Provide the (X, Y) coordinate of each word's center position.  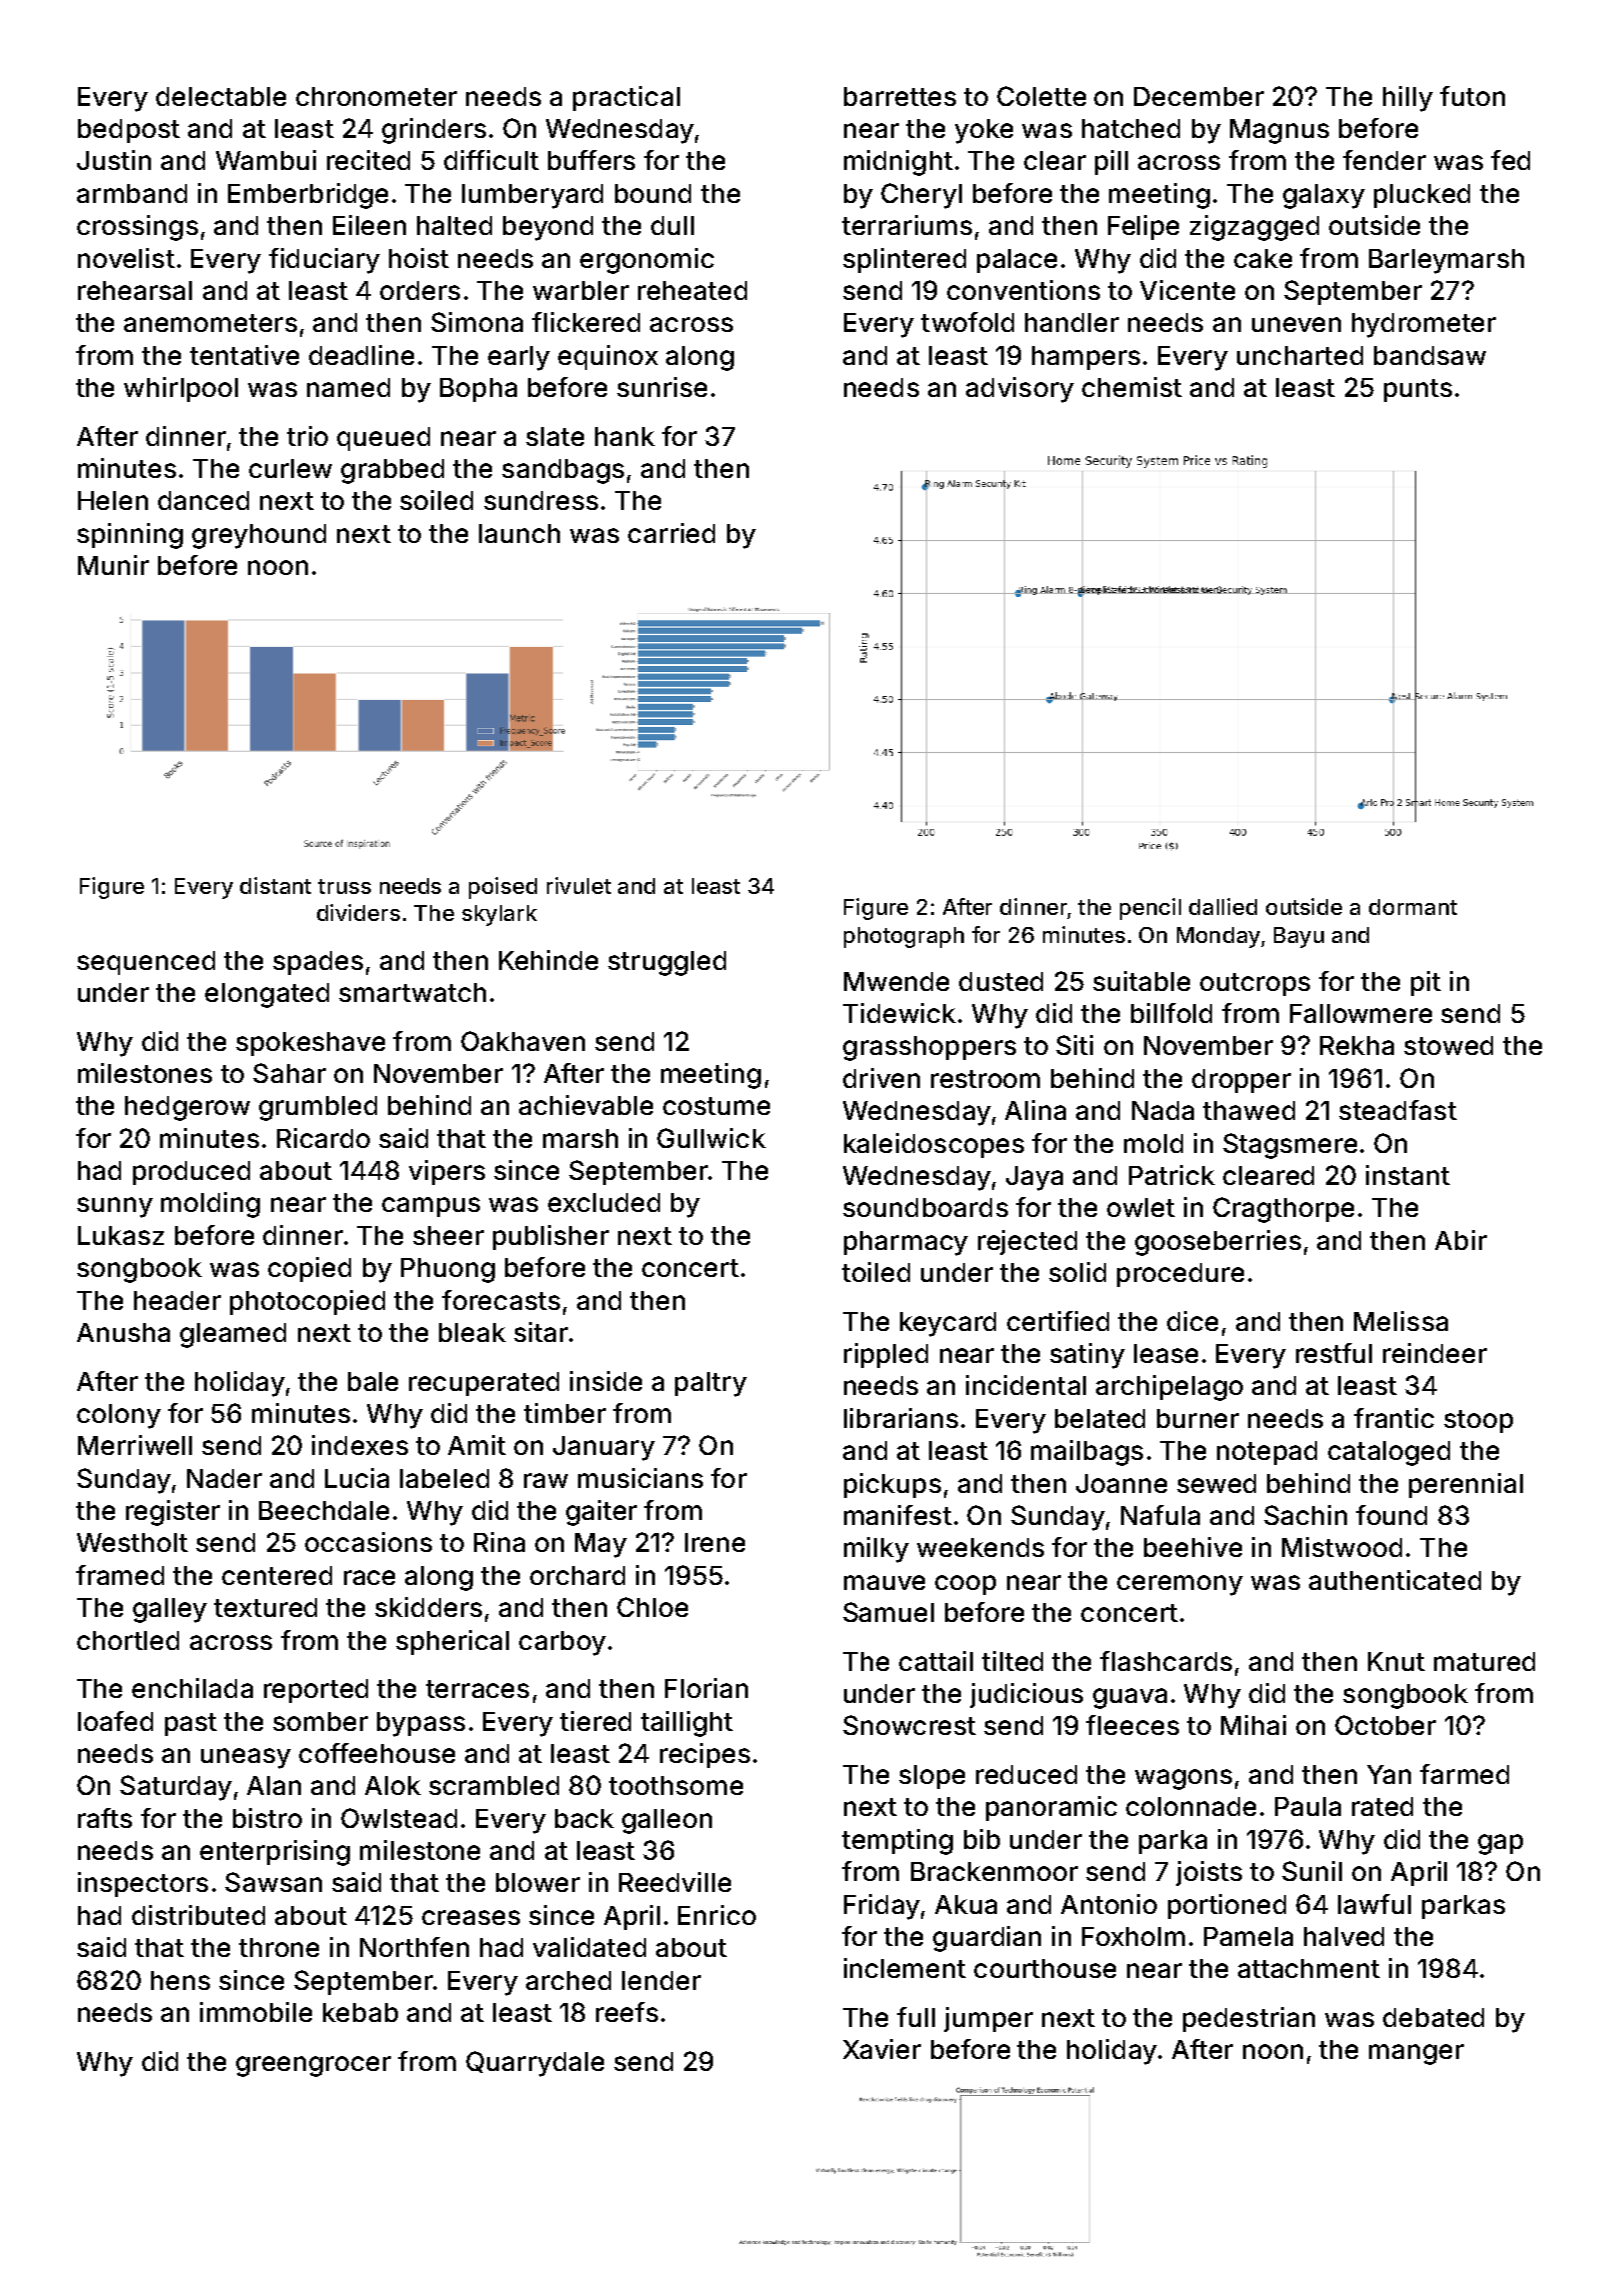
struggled (667, 963)
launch (519, 533)
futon (1472, 96)
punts (1418, 390)
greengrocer (313, 2066)
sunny (115, 1207)
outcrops (1255, 984)
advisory (1020, 390)
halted (454, 225)
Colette (1041, 96)
